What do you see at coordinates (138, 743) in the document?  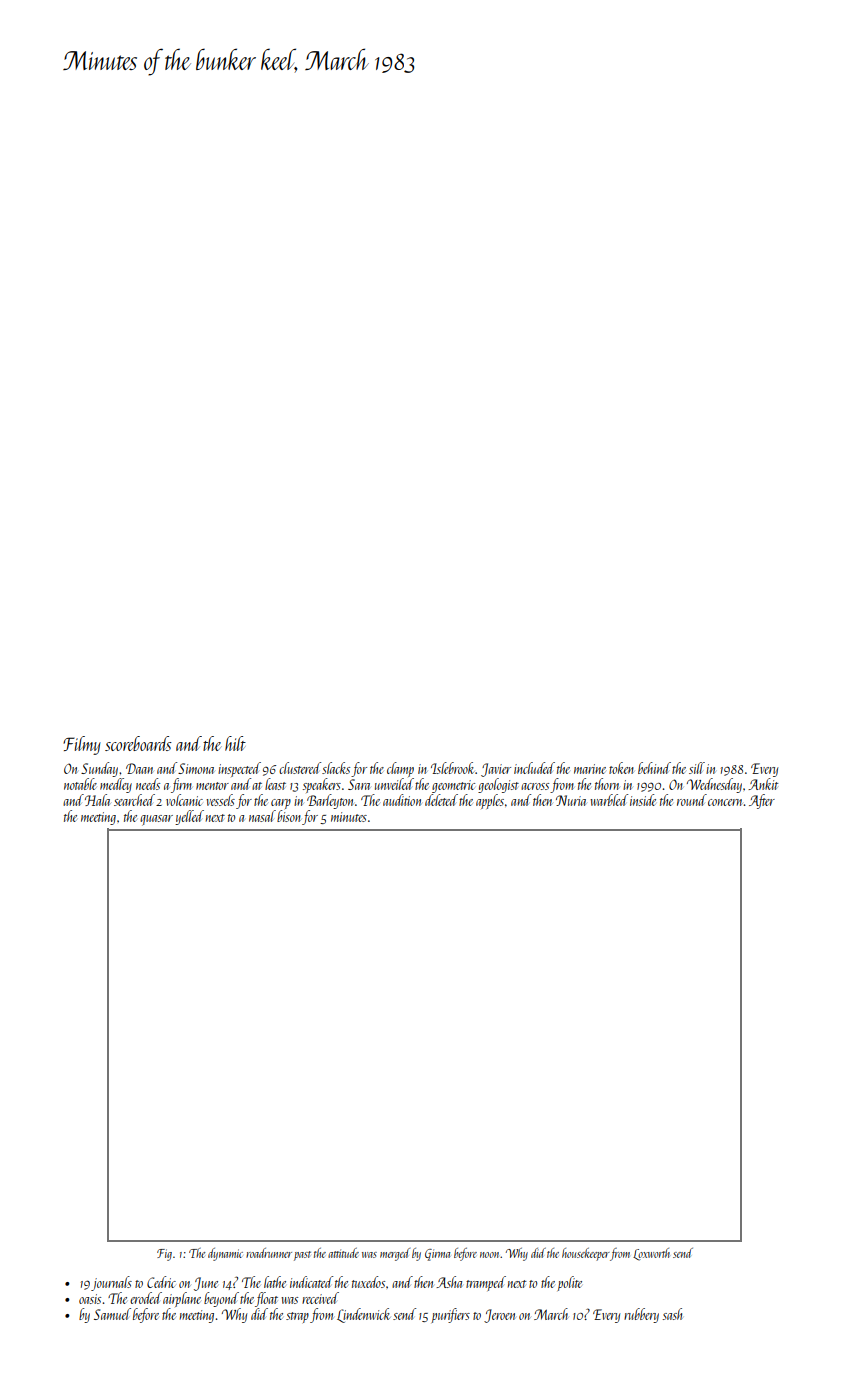 I see `scoreboards` at bounding box center [138, 743].
